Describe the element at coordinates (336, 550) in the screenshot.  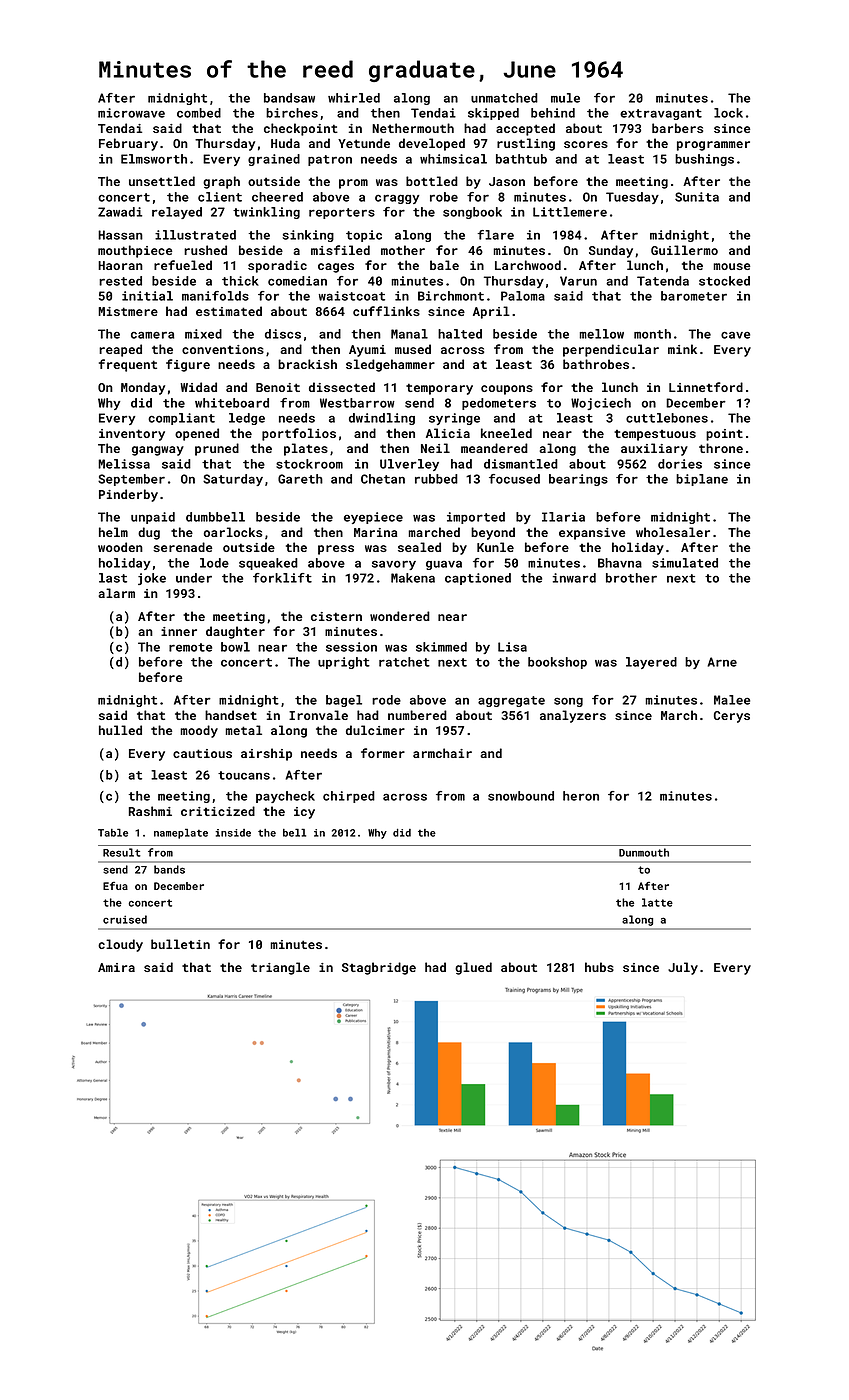
I see `press` at that location.
